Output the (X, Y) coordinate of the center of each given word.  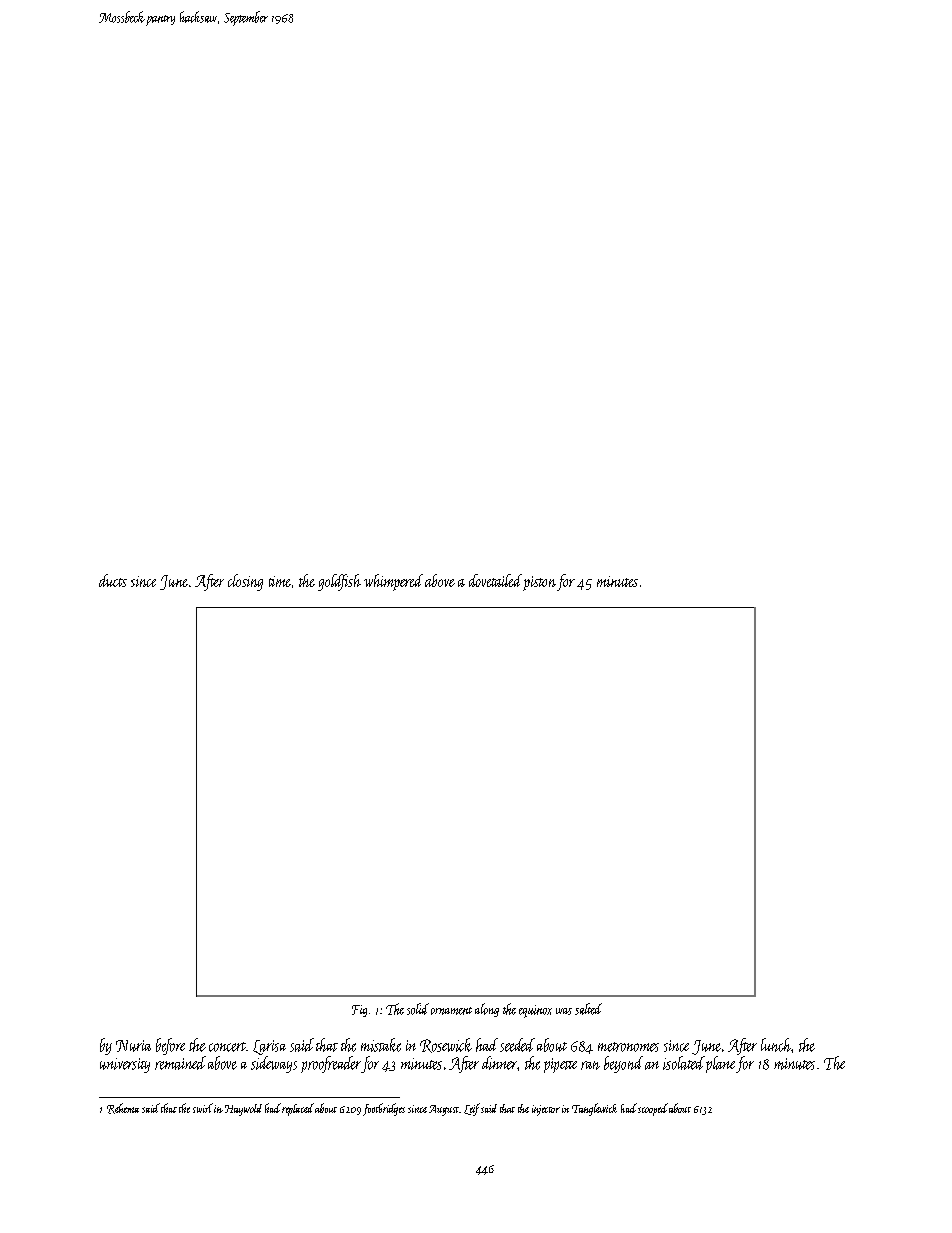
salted (588, 1009)
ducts (113, 580)
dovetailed (495, 580)
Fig (359, 1011)
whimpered (393, 582)
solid (418, 1009)
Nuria (133, 1046)
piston (539, 583)
